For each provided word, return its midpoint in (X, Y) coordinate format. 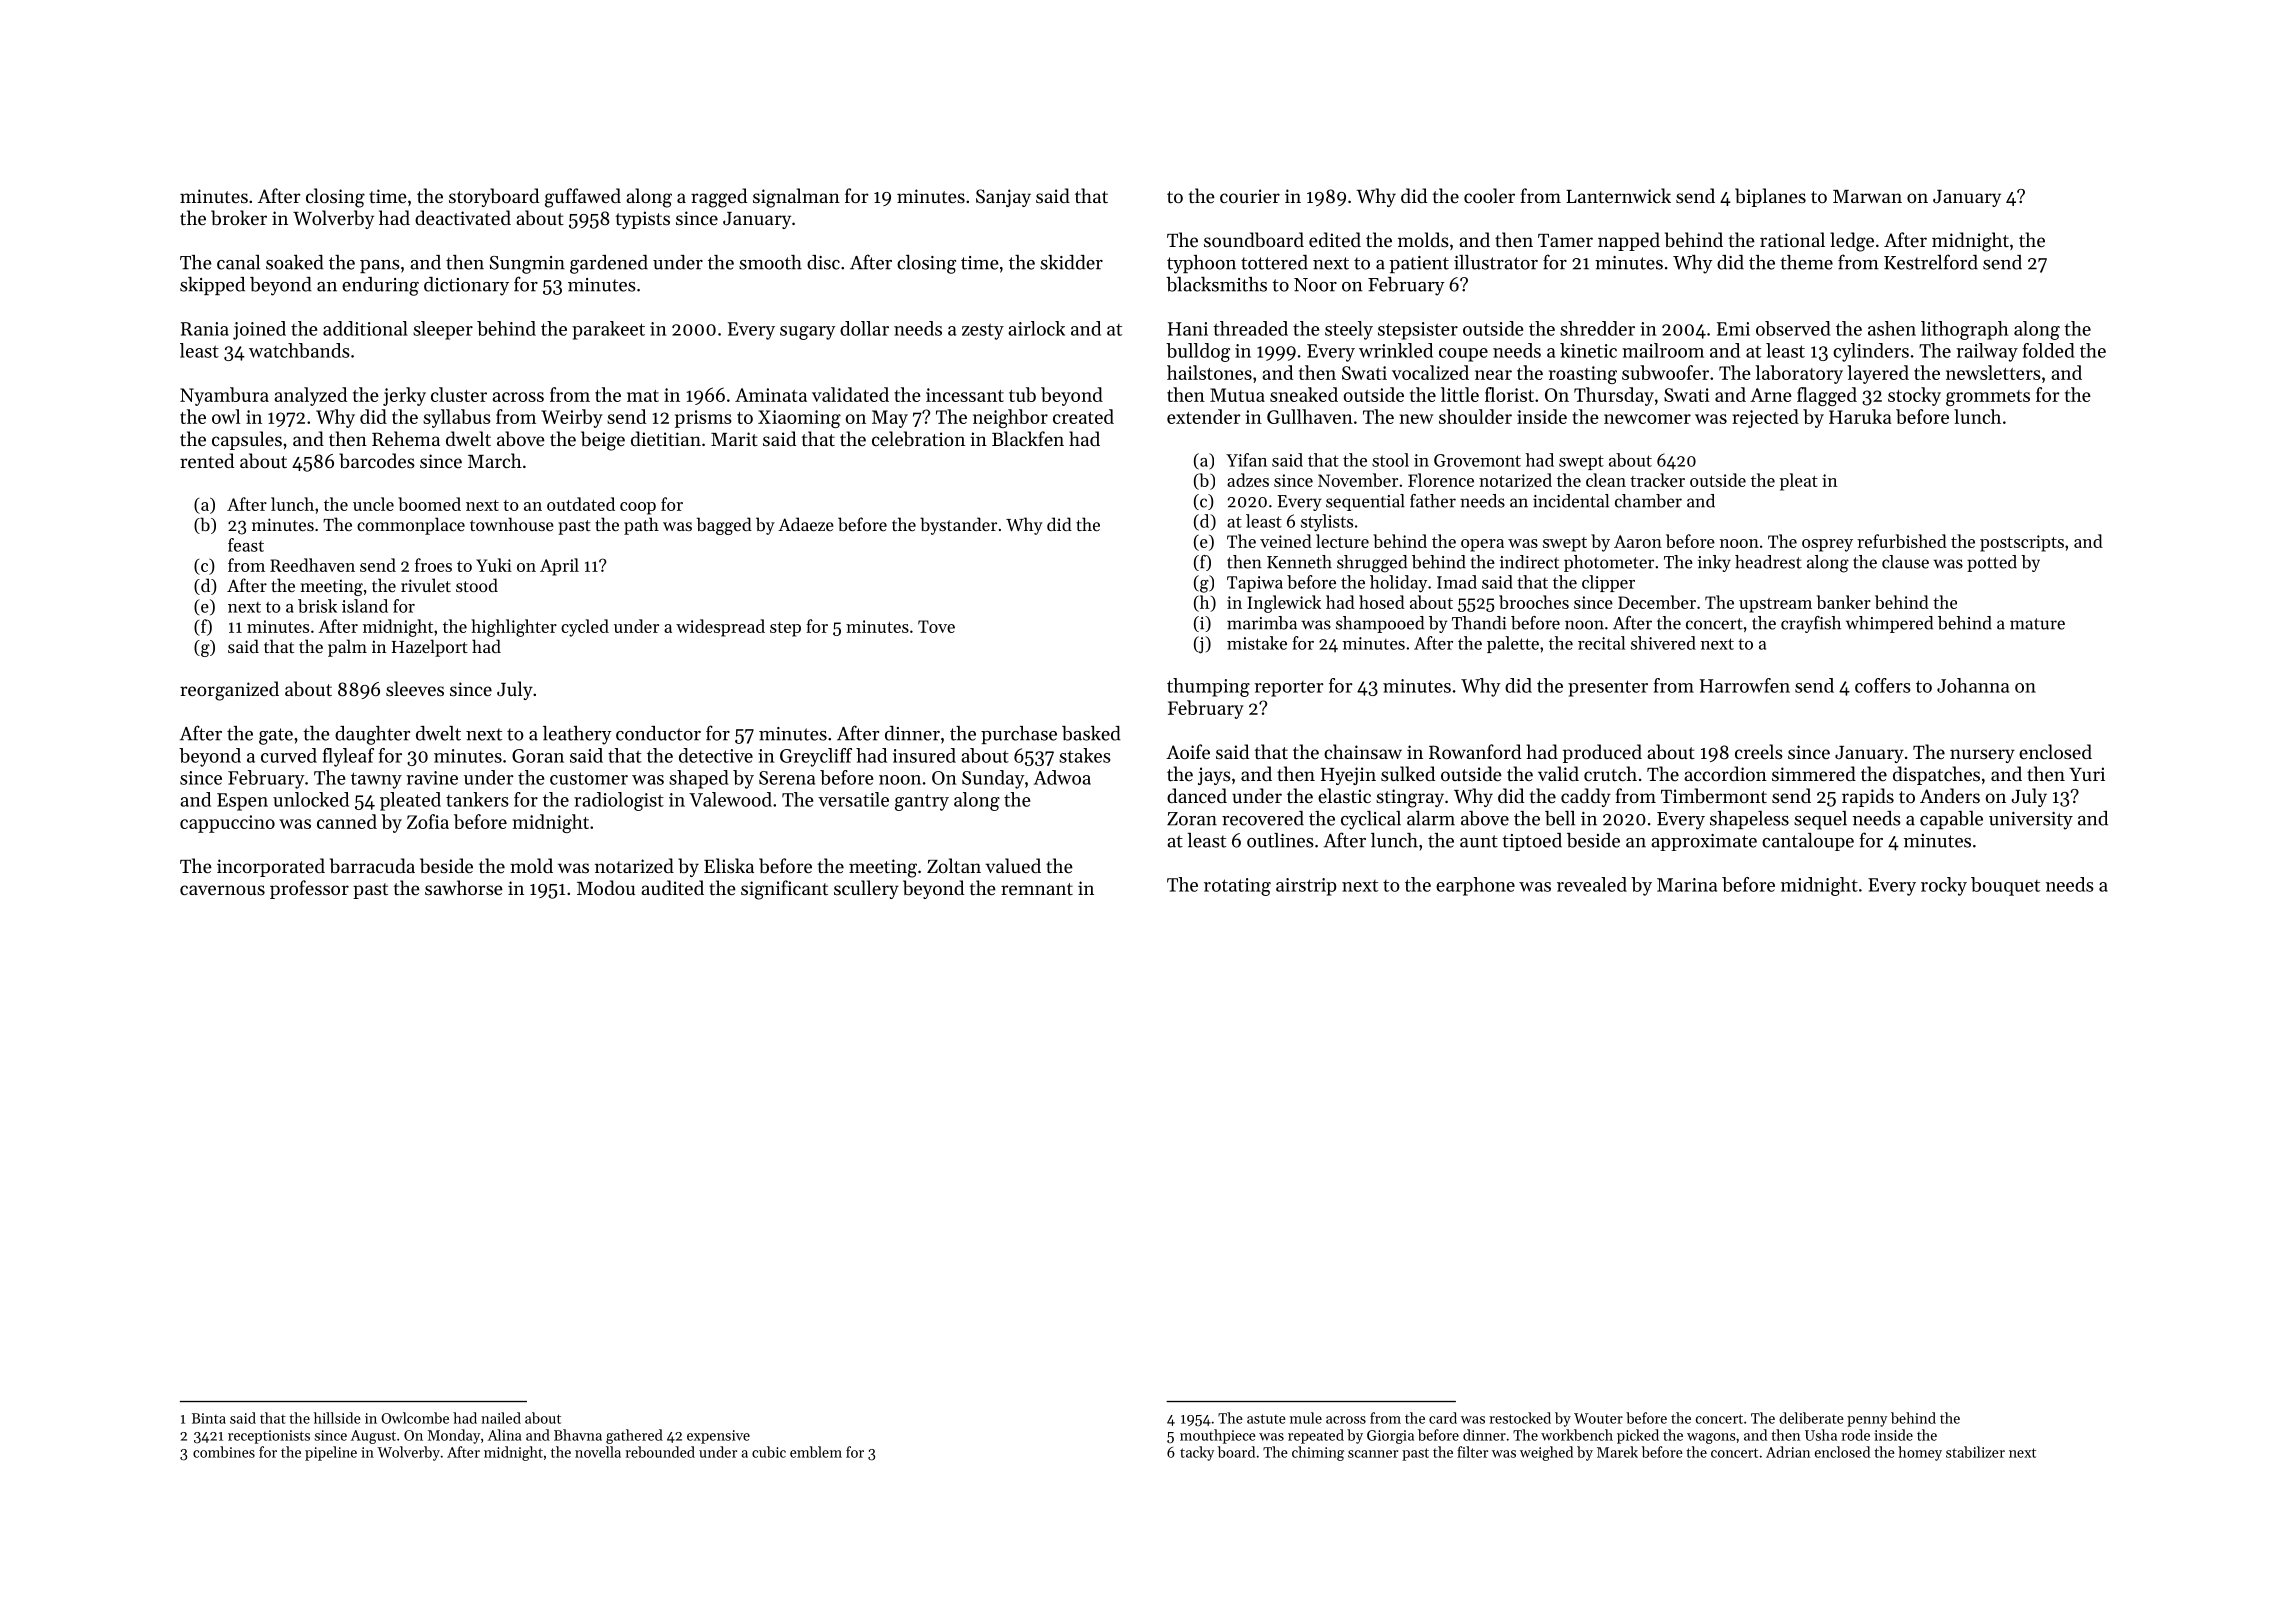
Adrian (1788, 1452)
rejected (1765, 418)
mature (2037, 624)
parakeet (608, 330)
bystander (958, 526)
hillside (337, 1418)
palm (347, 648)
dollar (864, 328)
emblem (816, 1452)
